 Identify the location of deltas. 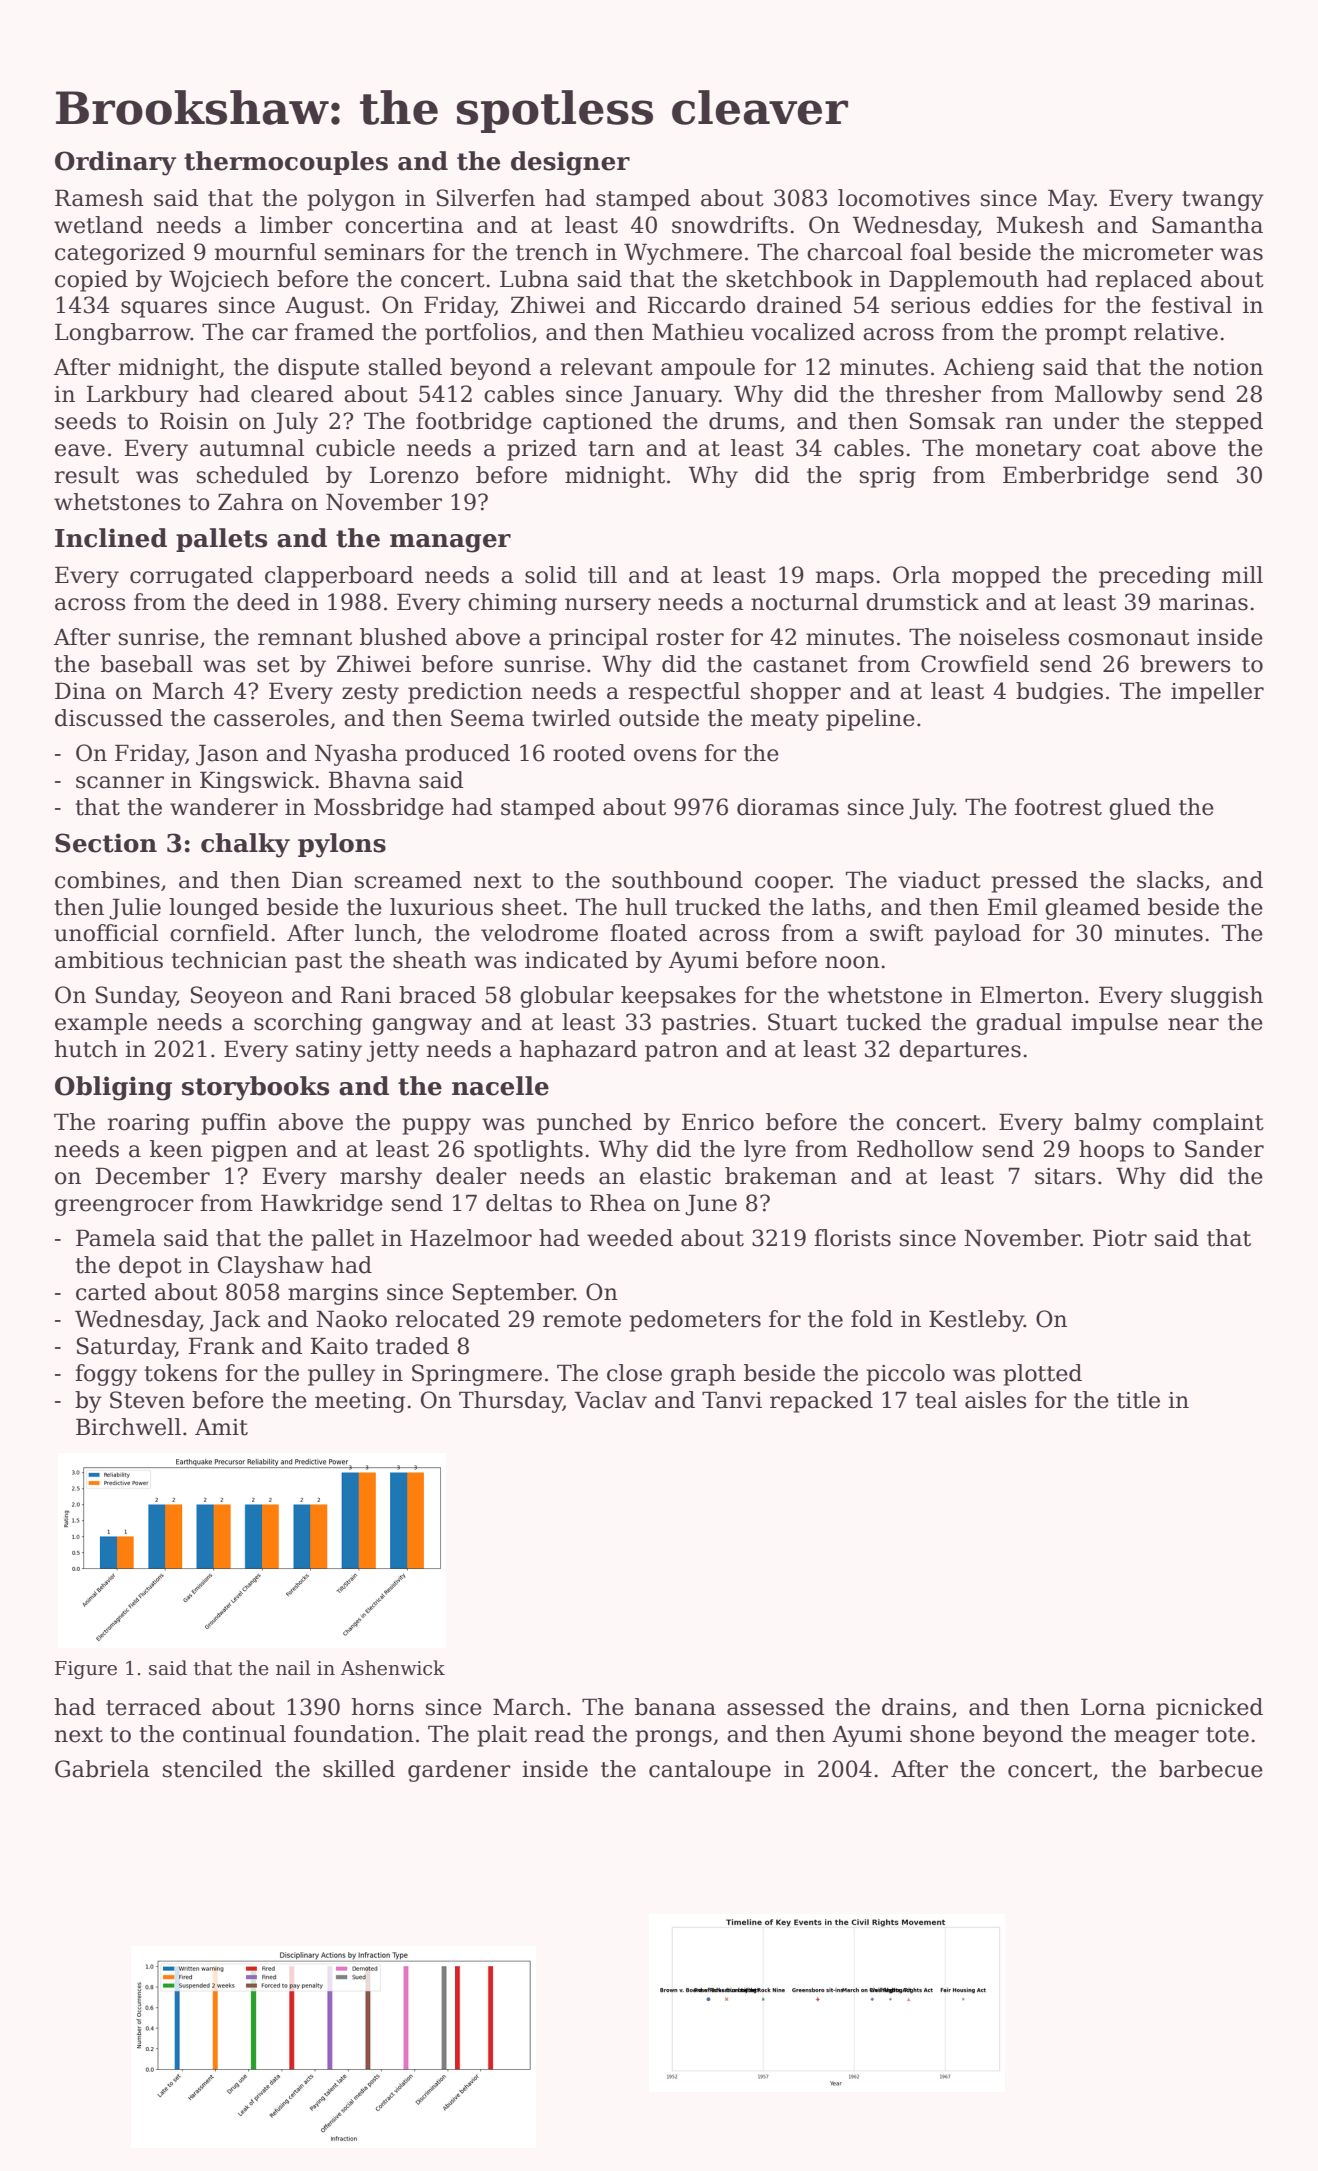
(519, 1203).
